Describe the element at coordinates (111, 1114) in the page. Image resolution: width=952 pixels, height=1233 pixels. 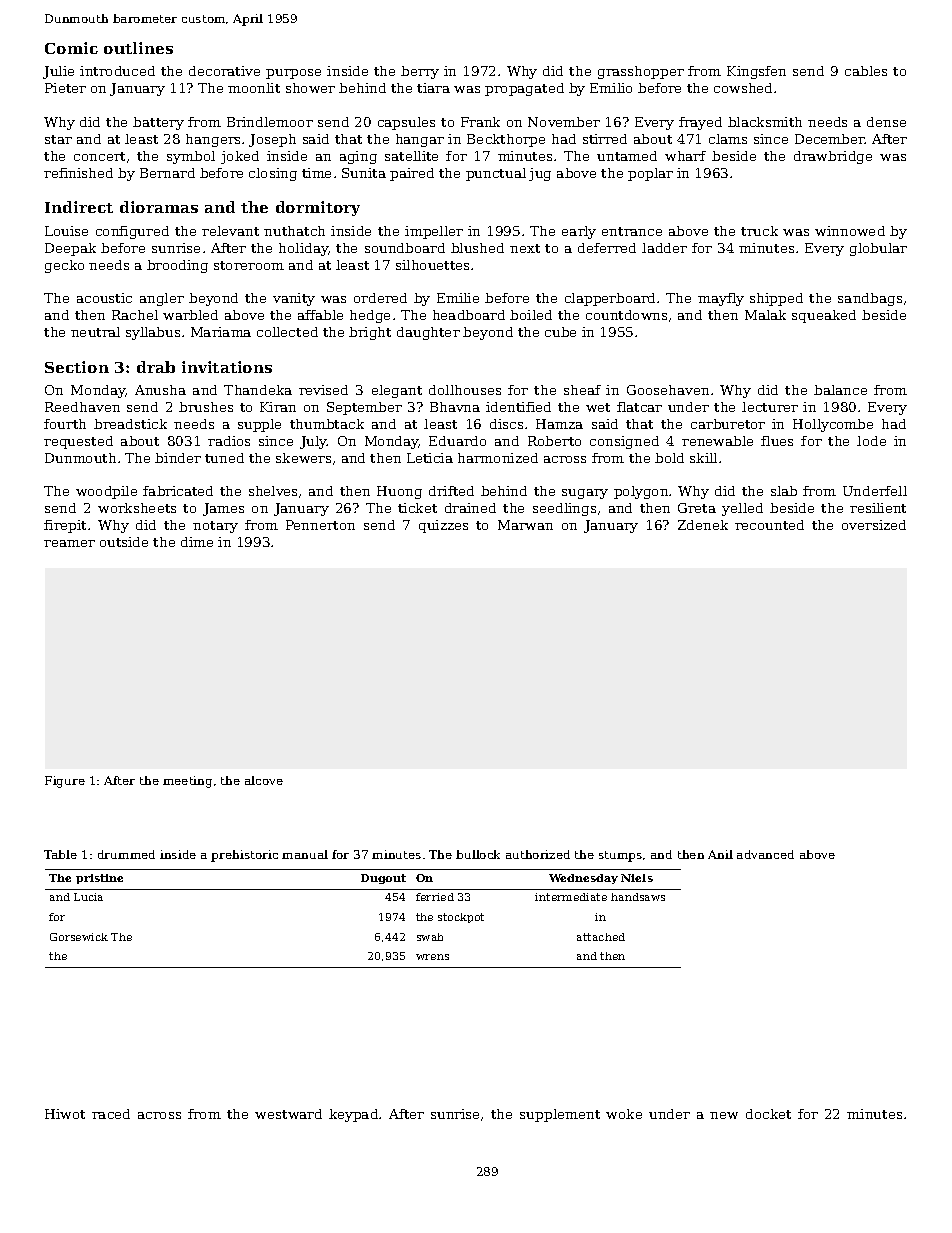
I see `raced` at that location.
